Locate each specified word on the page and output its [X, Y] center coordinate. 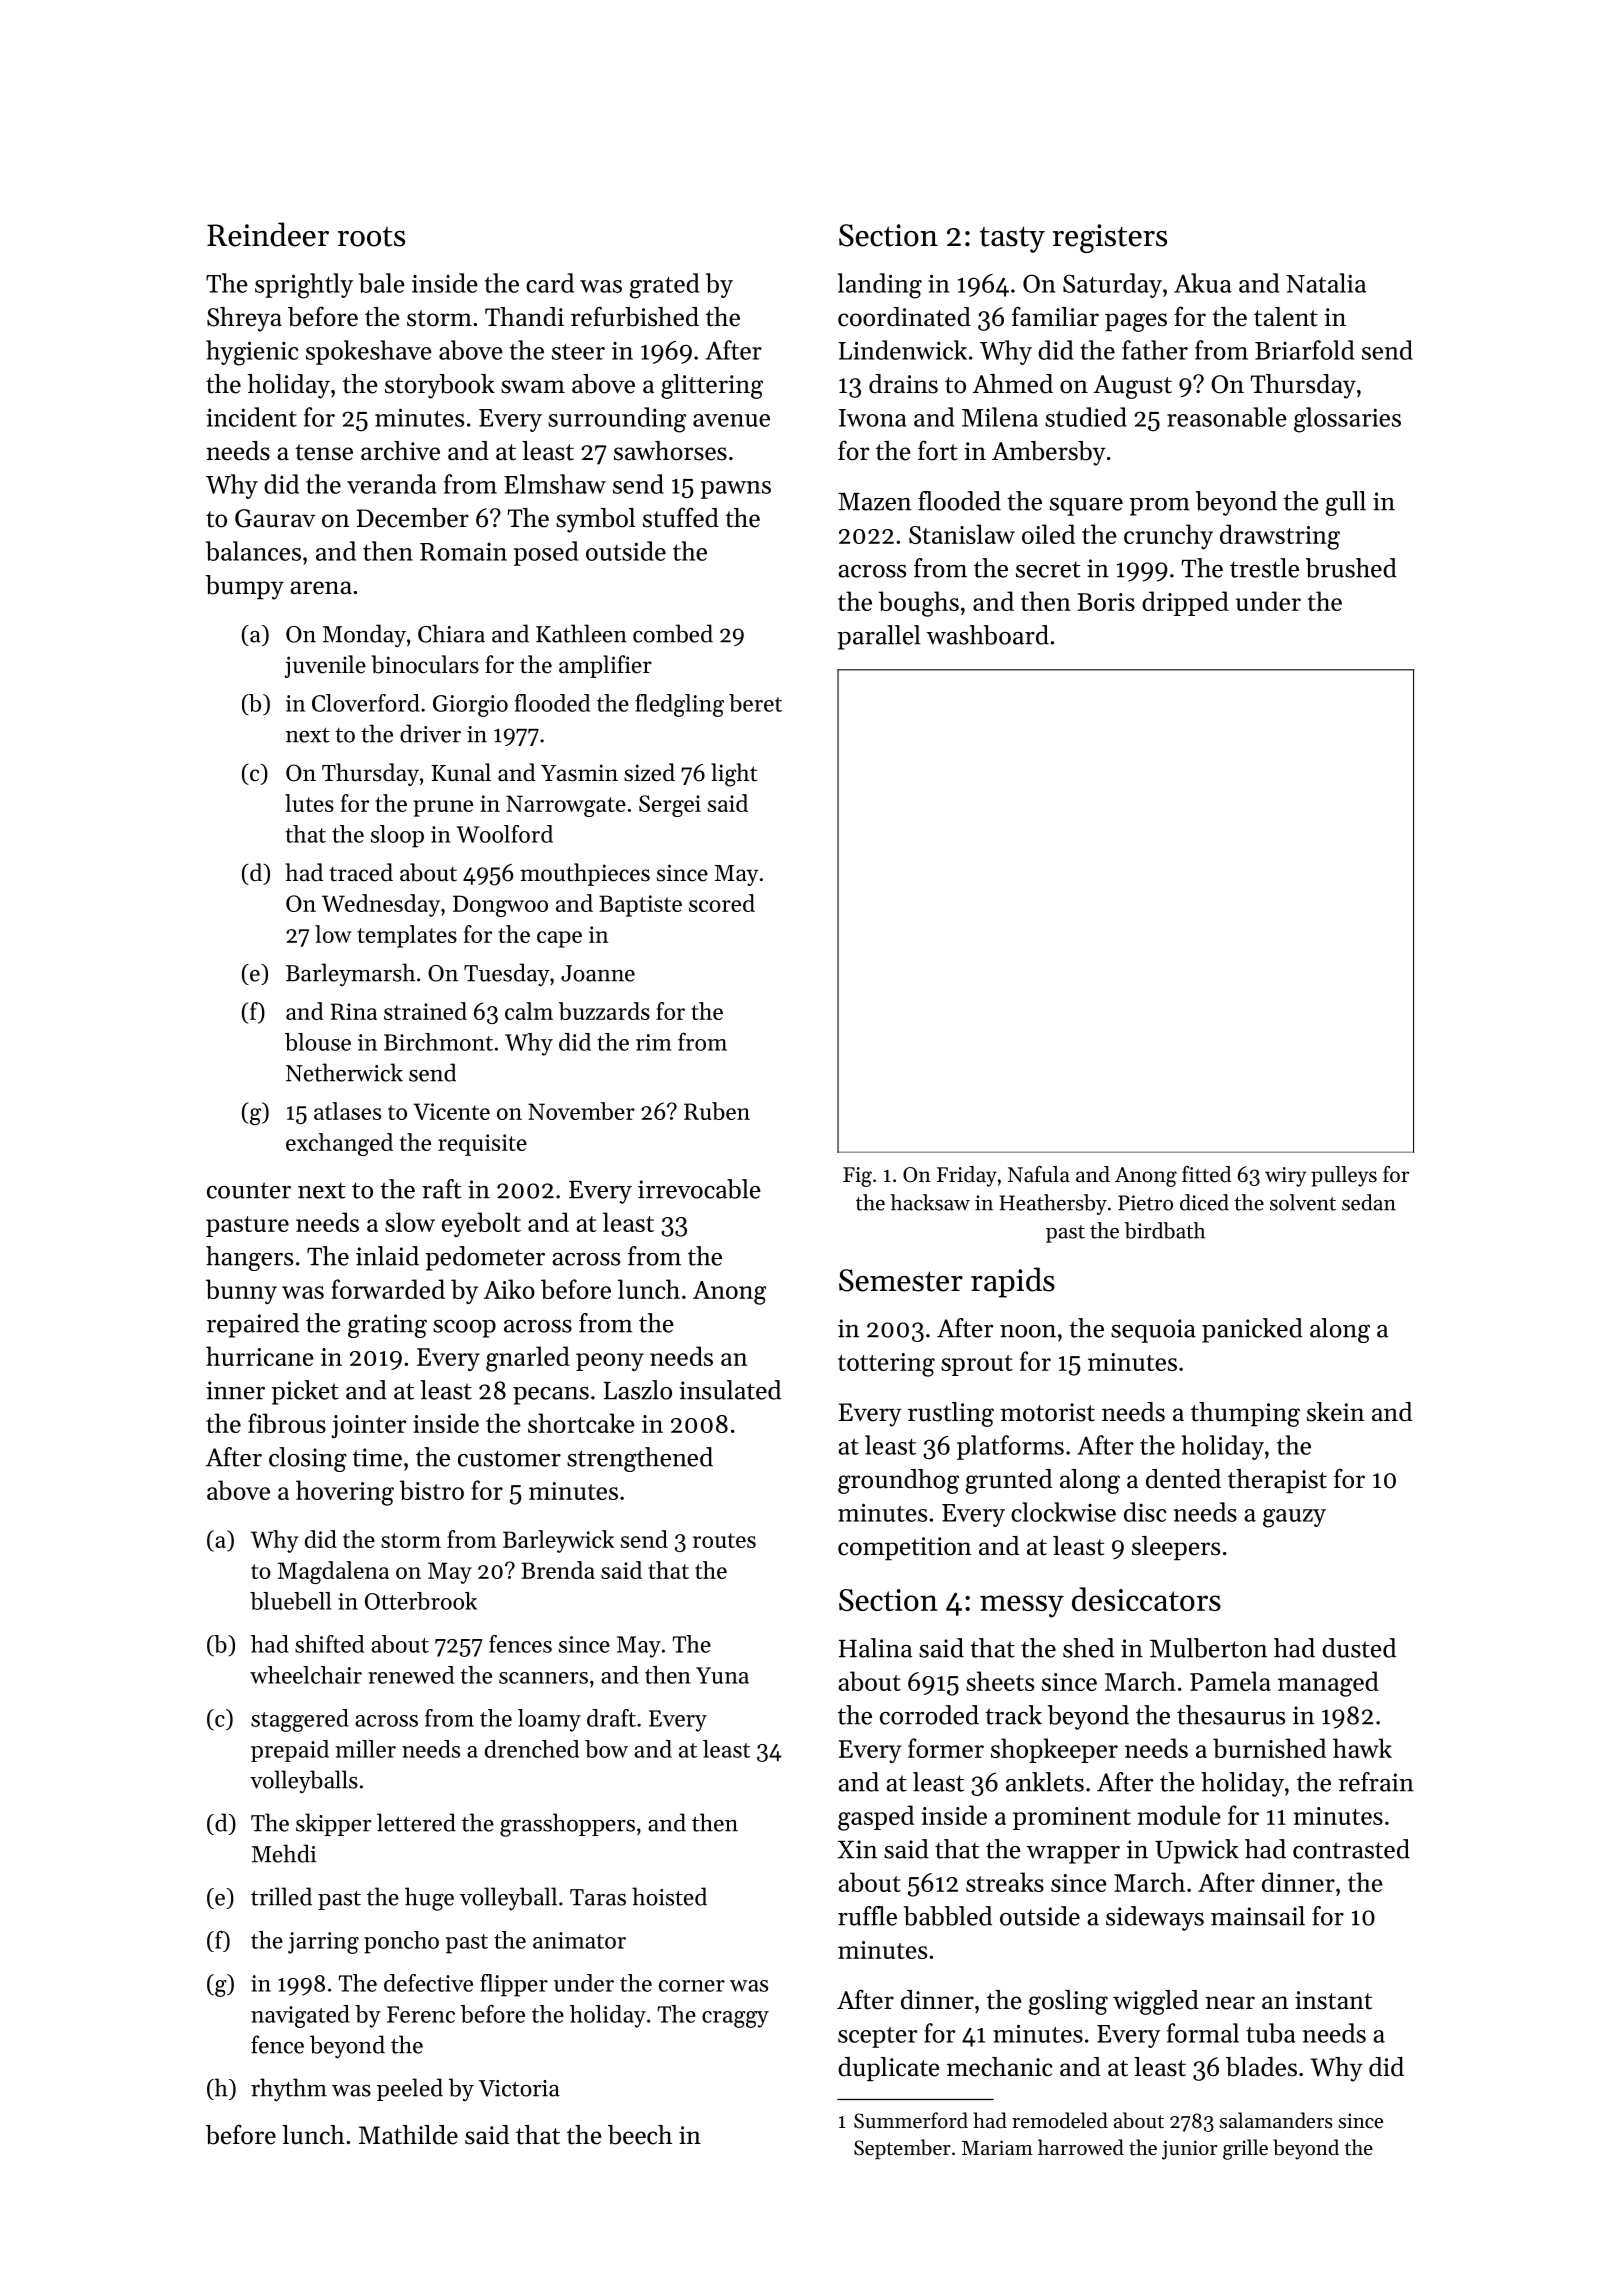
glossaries [1347, 420]
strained [425, 1011]
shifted [329, 1644]
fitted [1206, 1174]
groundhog [898, 1481]
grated [664, 286]
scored [722, 903]
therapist [1277, 1481]
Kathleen [581, 633]
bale [382, 283]
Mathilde [408, 2135]
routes [724, 1540]
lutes [309, 803]
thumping [1245, 1414]
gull [1345, 503]
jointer [368, 1426]
